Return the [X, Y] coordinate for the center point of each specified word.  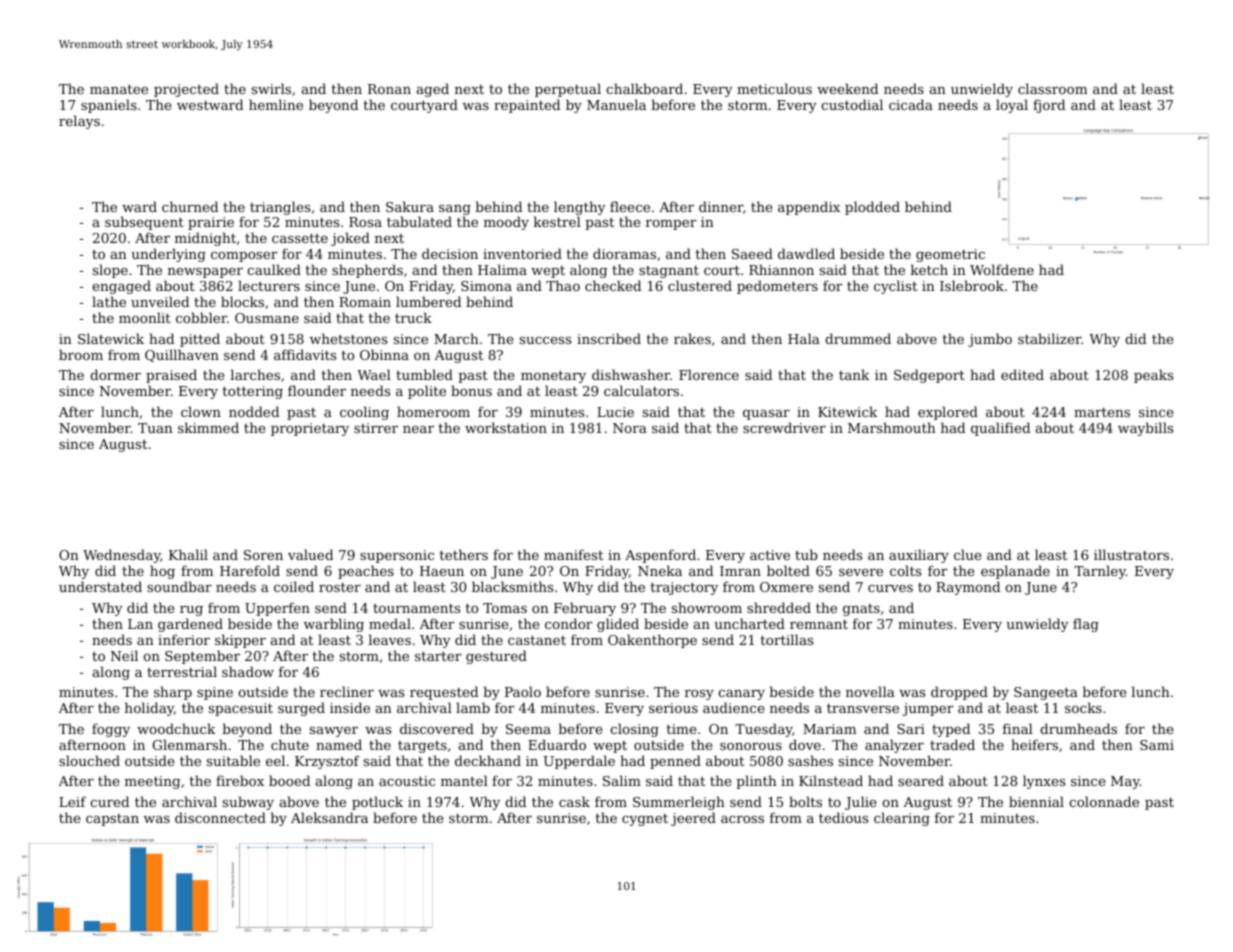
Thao [563, 285]
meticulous [774, 88]
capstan [112, 820]
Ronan [389, 89]
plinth [756, 782]
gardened [190, 625]
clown [201, 411]
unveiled [160, 301]
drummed [858, 338]
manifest [573, 554]
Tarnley [1100, 572]
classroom [1052, 88]
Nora [630, 428]
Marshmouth [892, 427]
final [1018, 728]
